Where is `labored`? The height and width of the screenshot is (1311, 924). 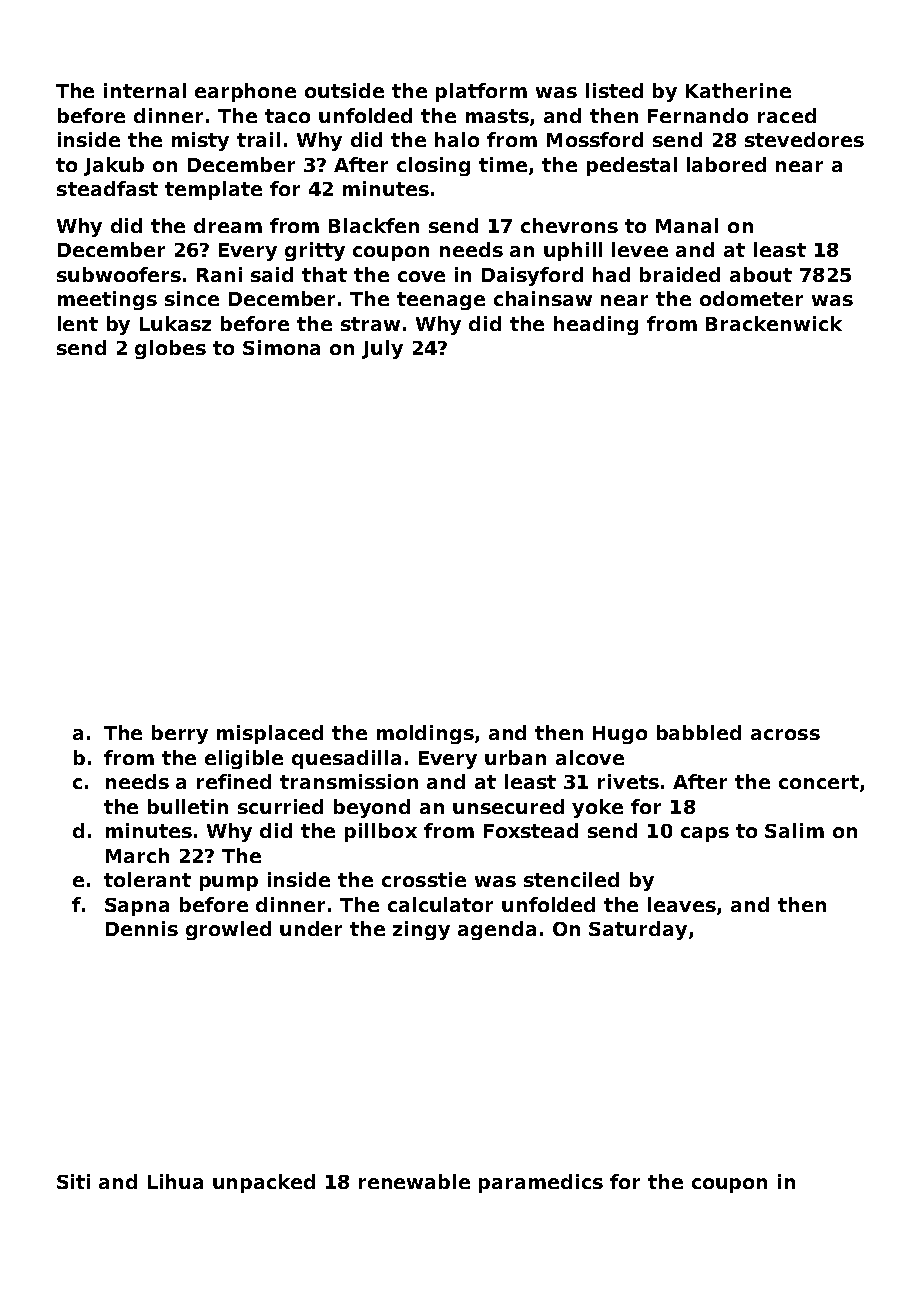
labored is located at coordinates (726, 164).
